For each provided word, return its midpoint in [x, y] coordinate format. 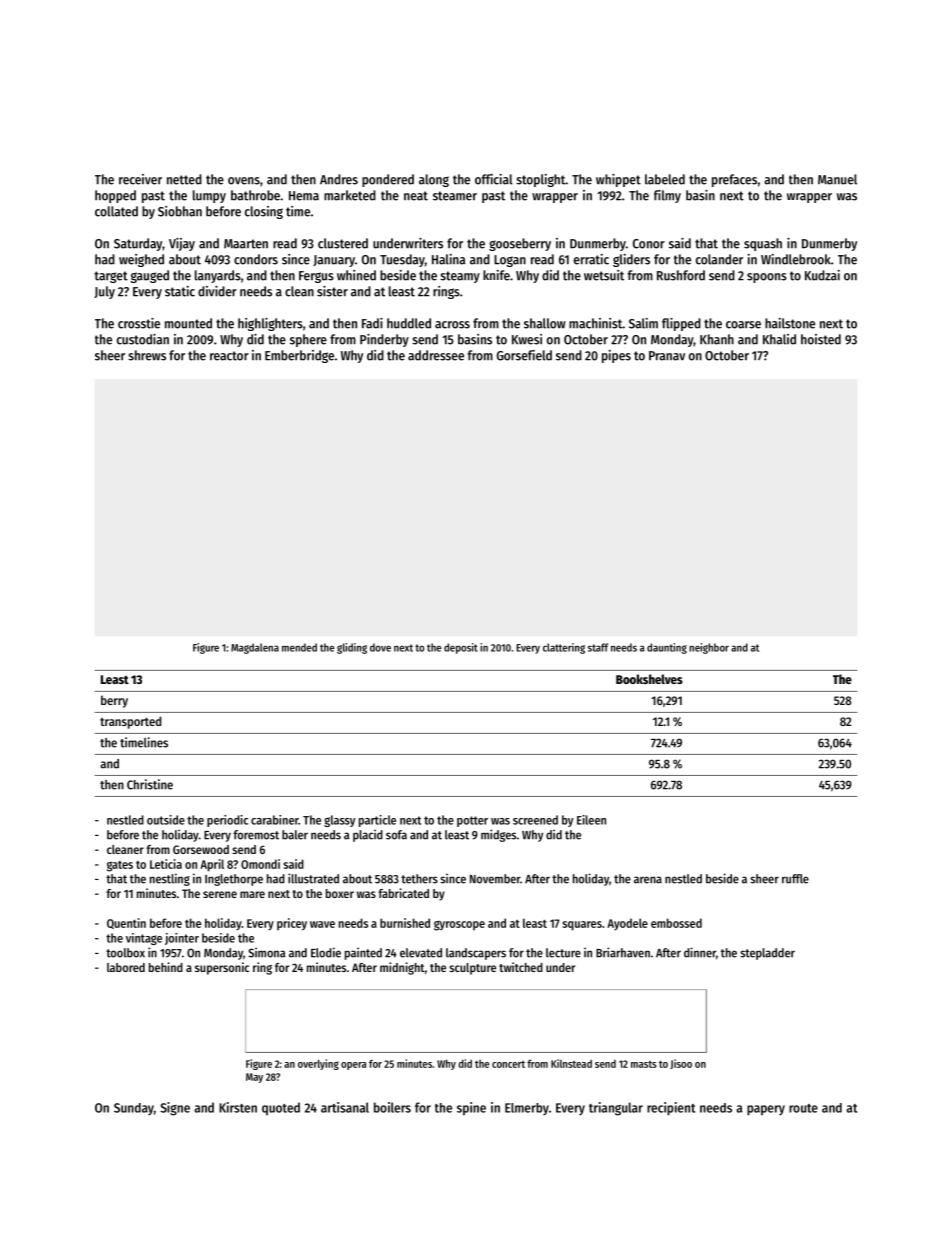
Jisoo [681, 1064]
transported [130, 722]
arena [648, 880]
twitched [521, 967]
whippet [618, 180]
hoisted [821, 339]
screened [535, 820]
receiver [140, 179]
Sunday [134, 1109]
